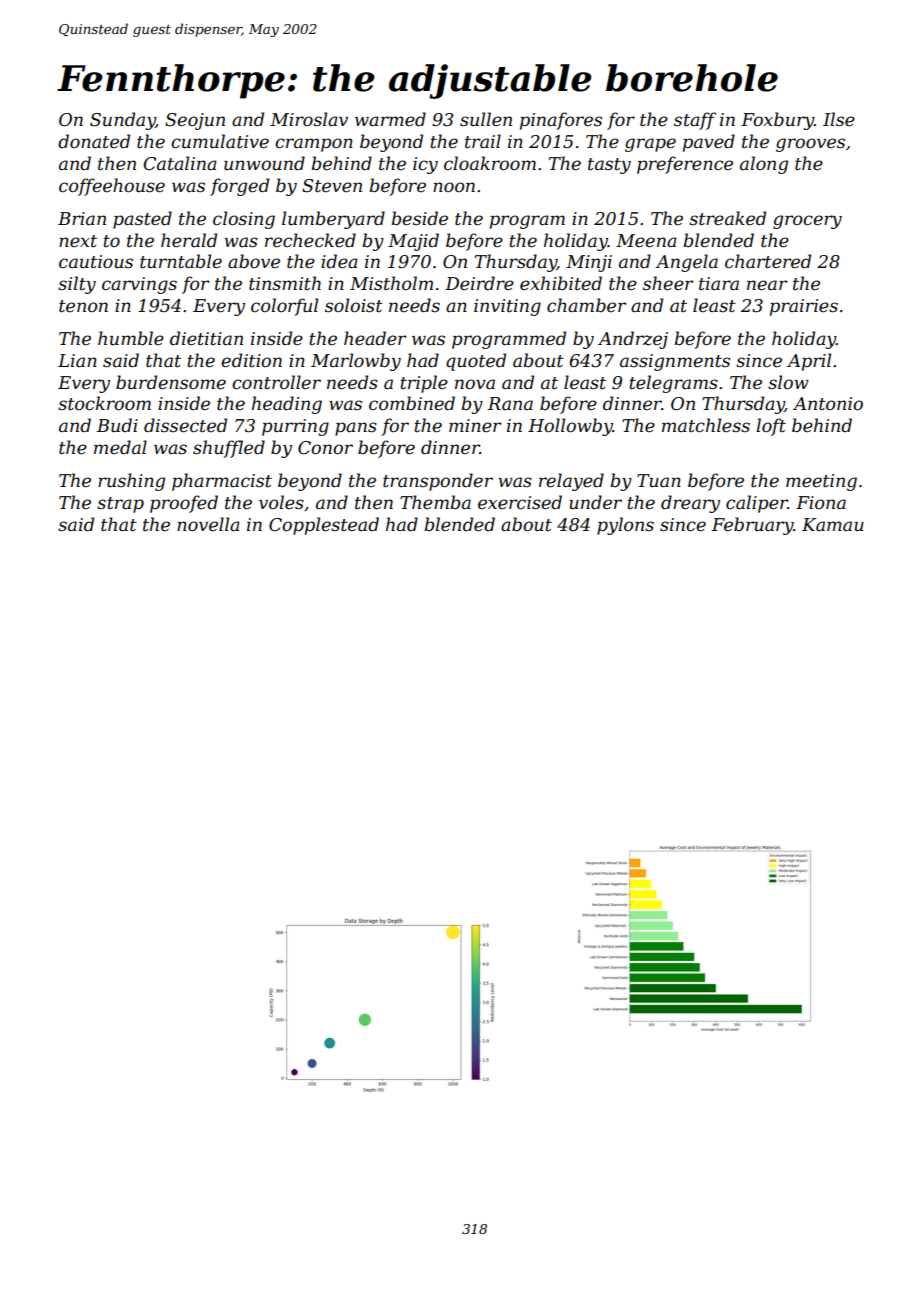 The height and width of the document is (1311, 924). I want to click on prairies, so click(804, 307).
